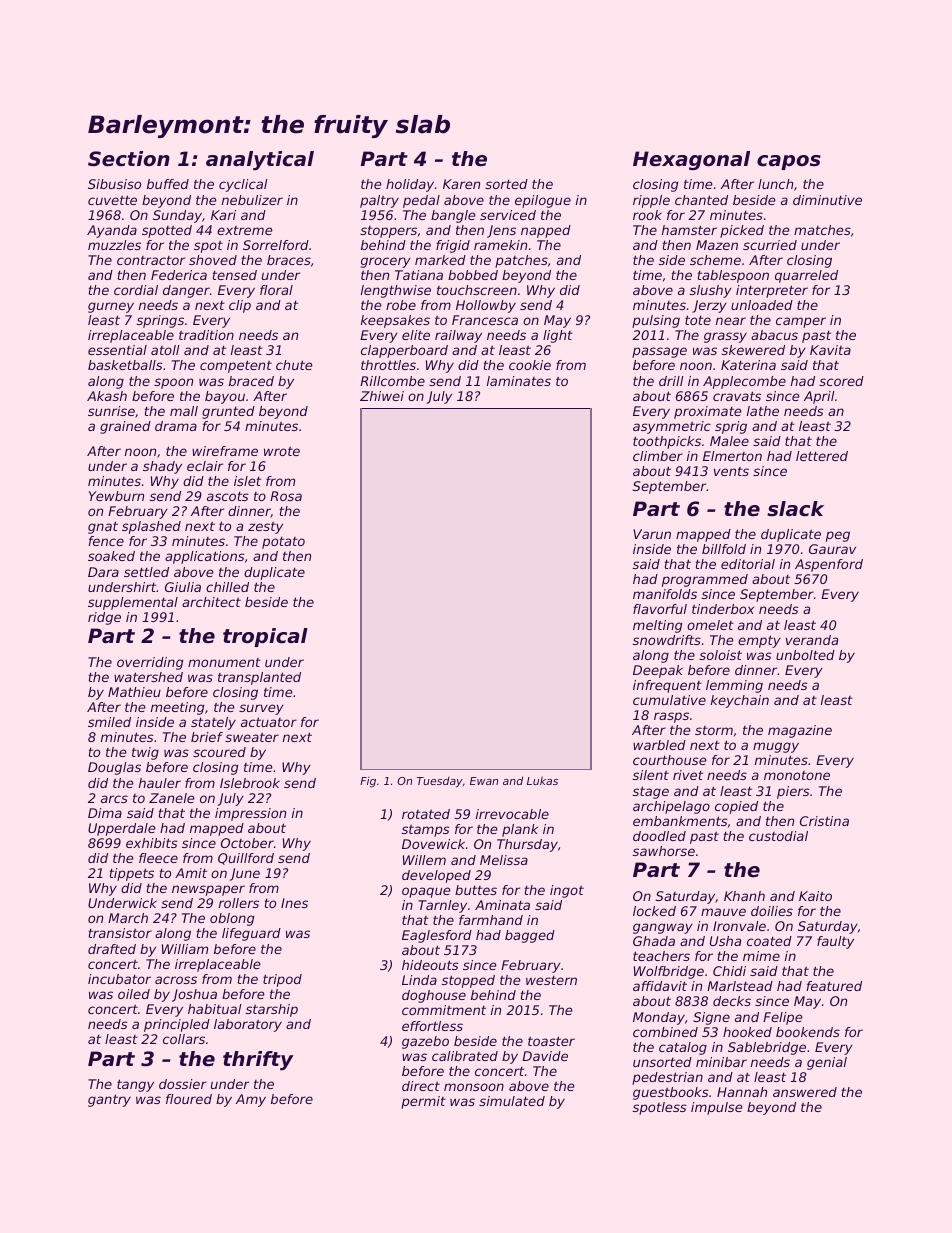 The width and height of the document is (952, 1233). What do you see at coordinates (260, 161) in the document?
I see `analytical` at bounding box center [260, 161].
